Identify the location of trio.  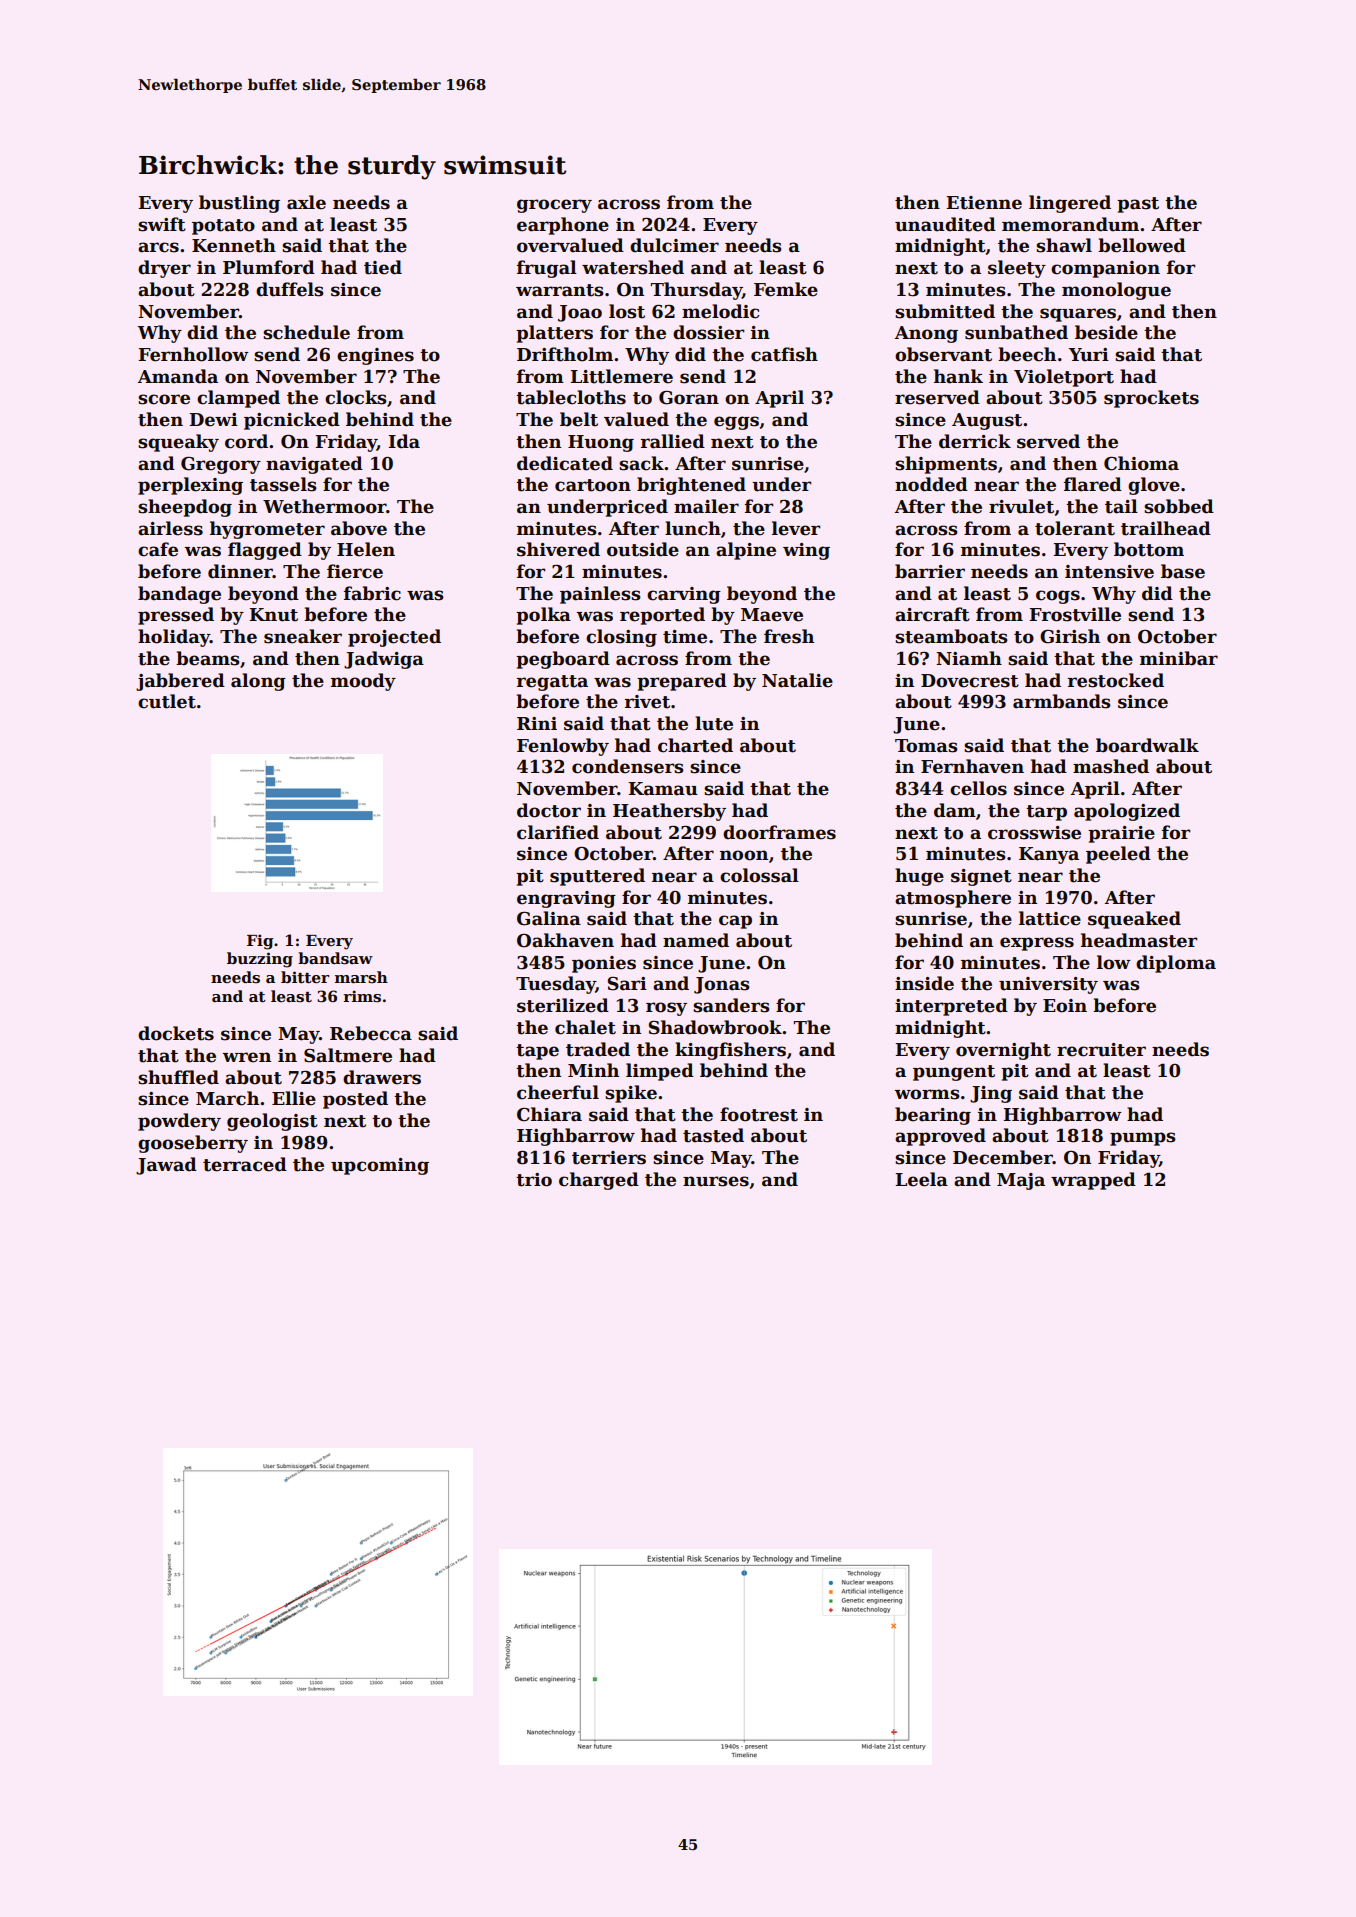
(534, 1180).
